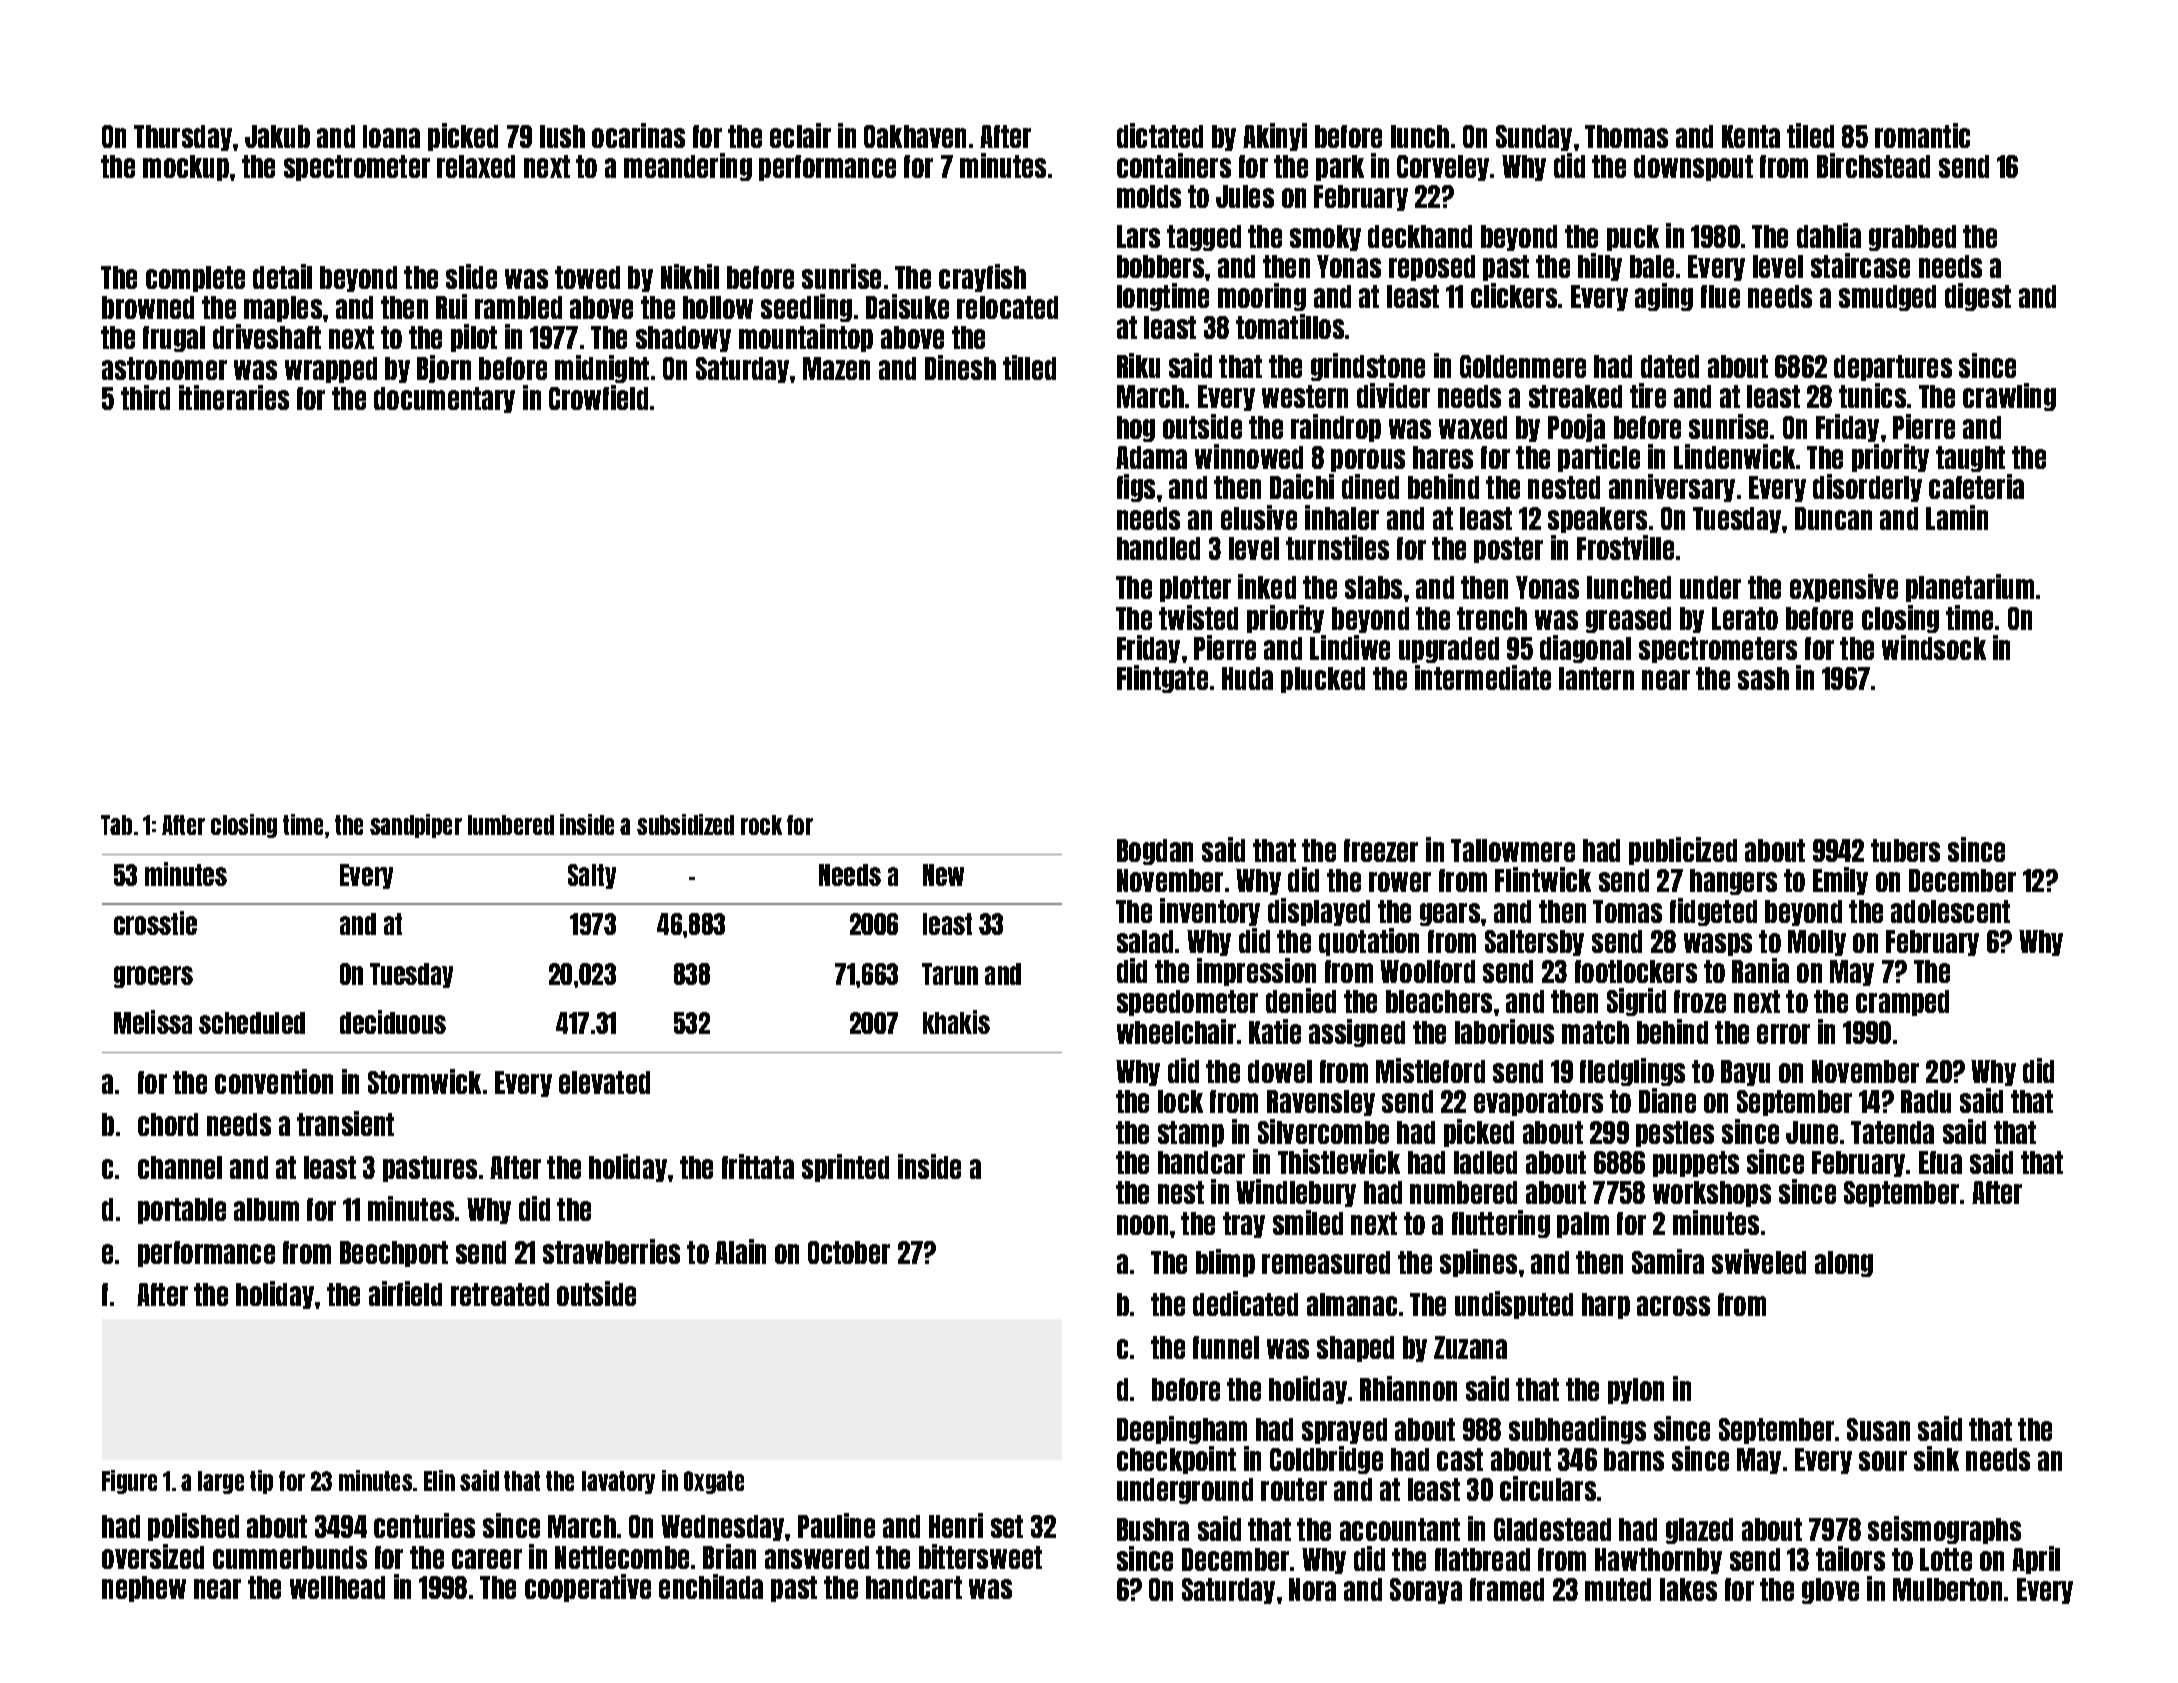 This page has width=2178, height=1683. Describe the element at coordinates (1763, 678) in the page. I see `sash` at that location.
